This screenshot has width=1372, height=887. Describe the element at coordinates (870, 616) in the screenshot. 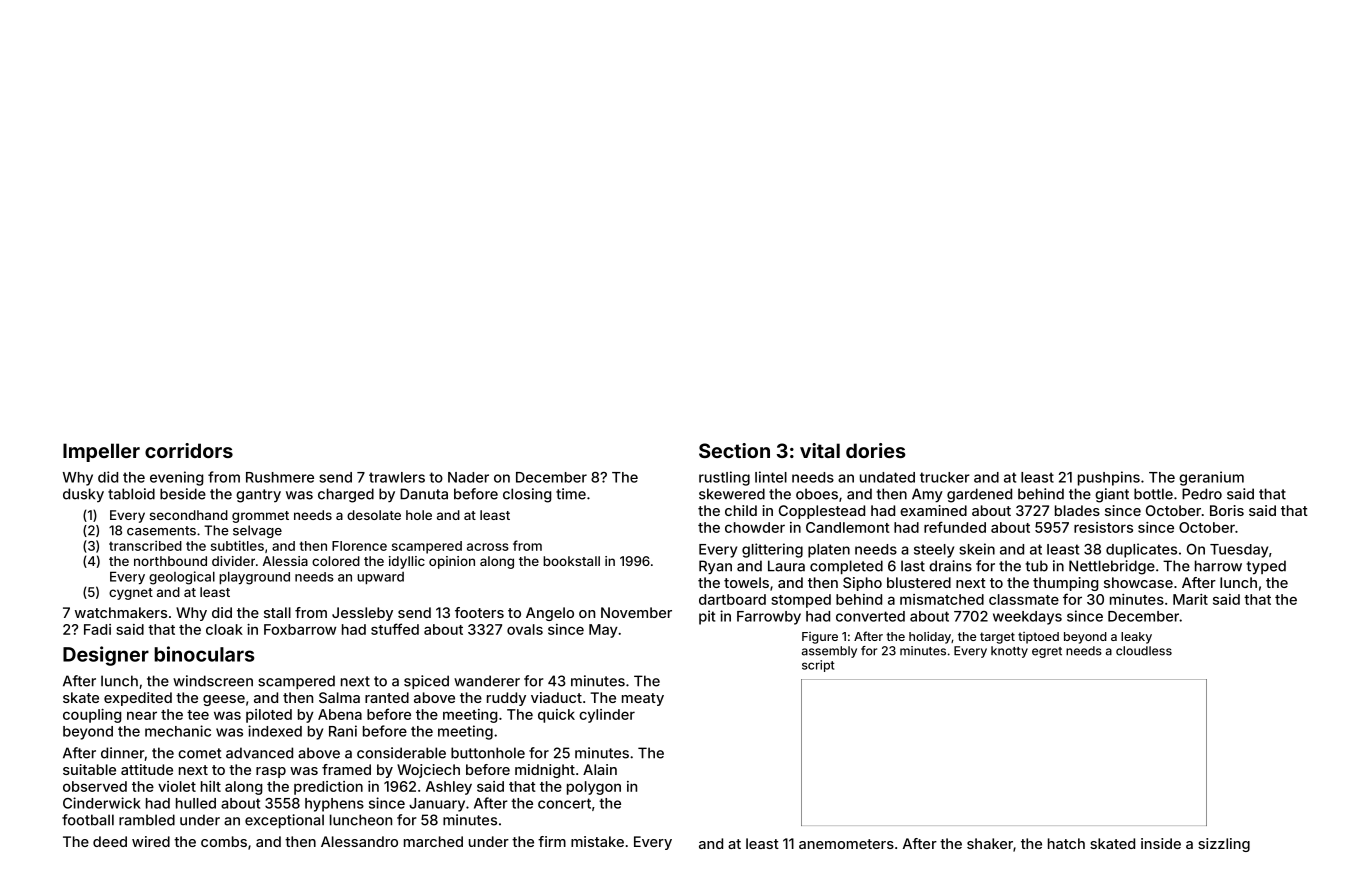

I see `converted` at that location.
